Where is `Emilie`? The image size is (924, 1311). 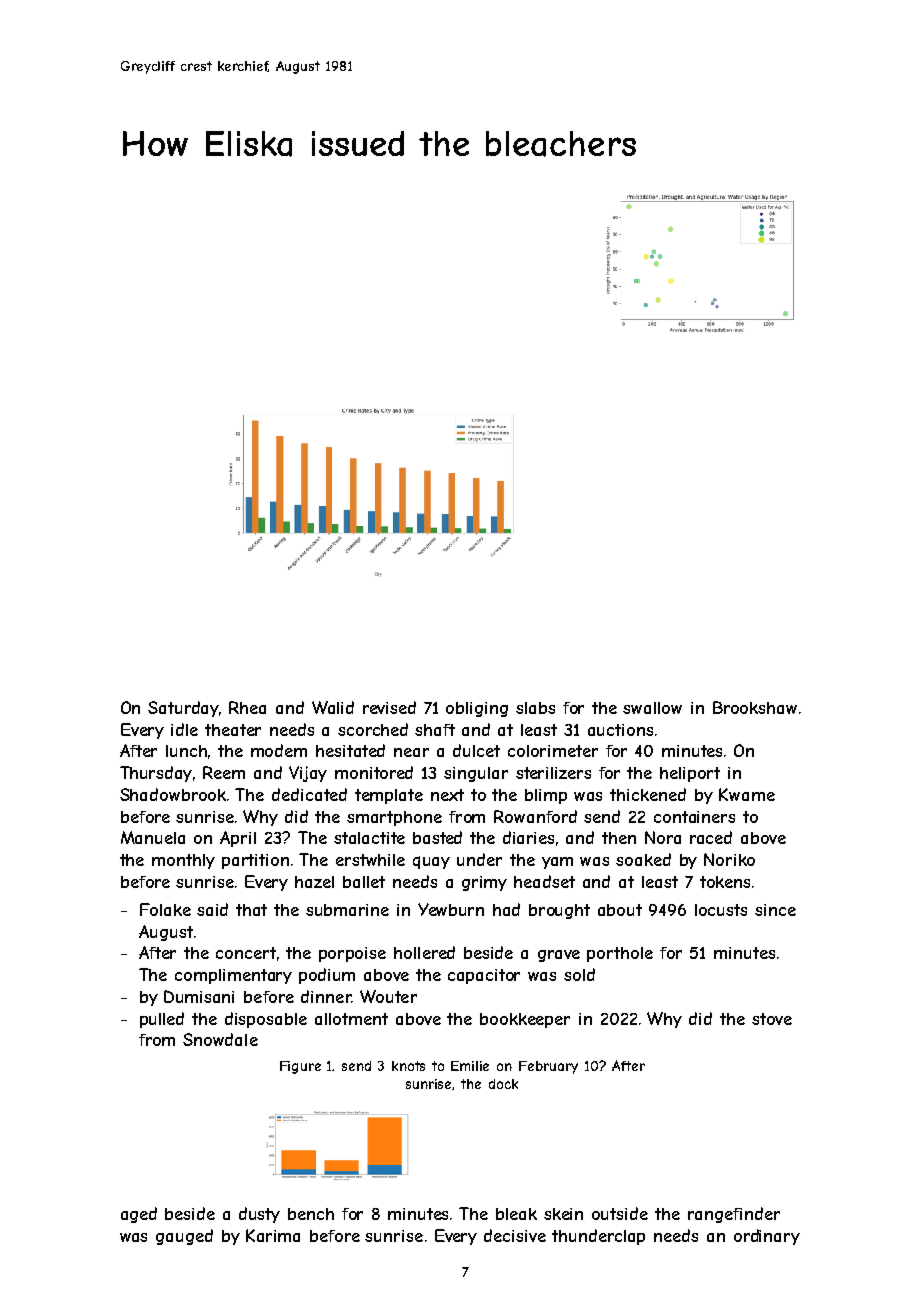
Emilie is located at coordinates (470, 1066).
